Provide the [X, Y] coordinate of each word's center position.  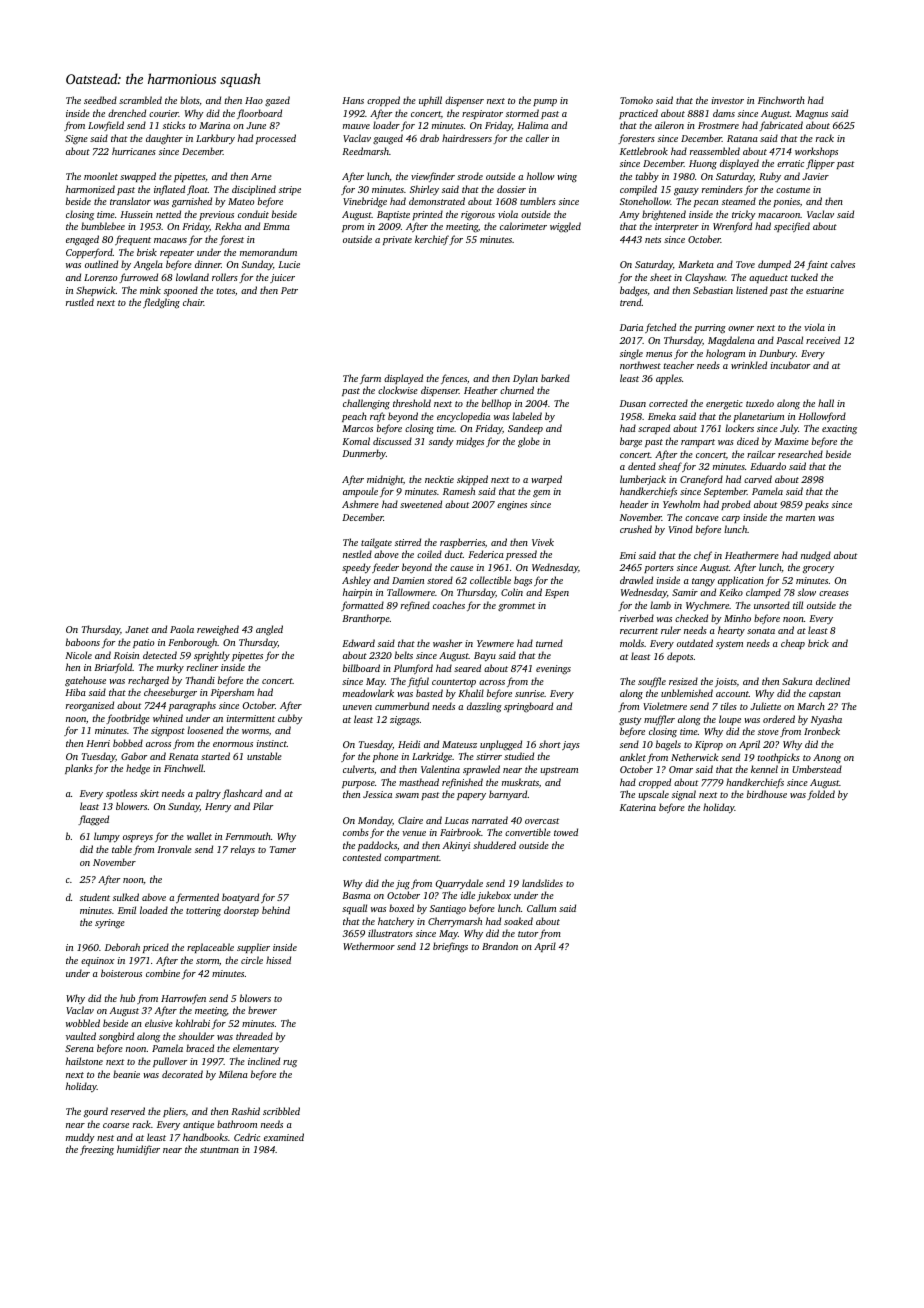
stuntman [219, 1150]
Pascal [789, 340]
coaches [449, 605]
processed [276, 139]
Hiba [75, 692]
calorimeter [523, 226]
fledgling [161, 303]
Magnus [811, 115]
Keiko [731, 592]
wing [567, 177]
